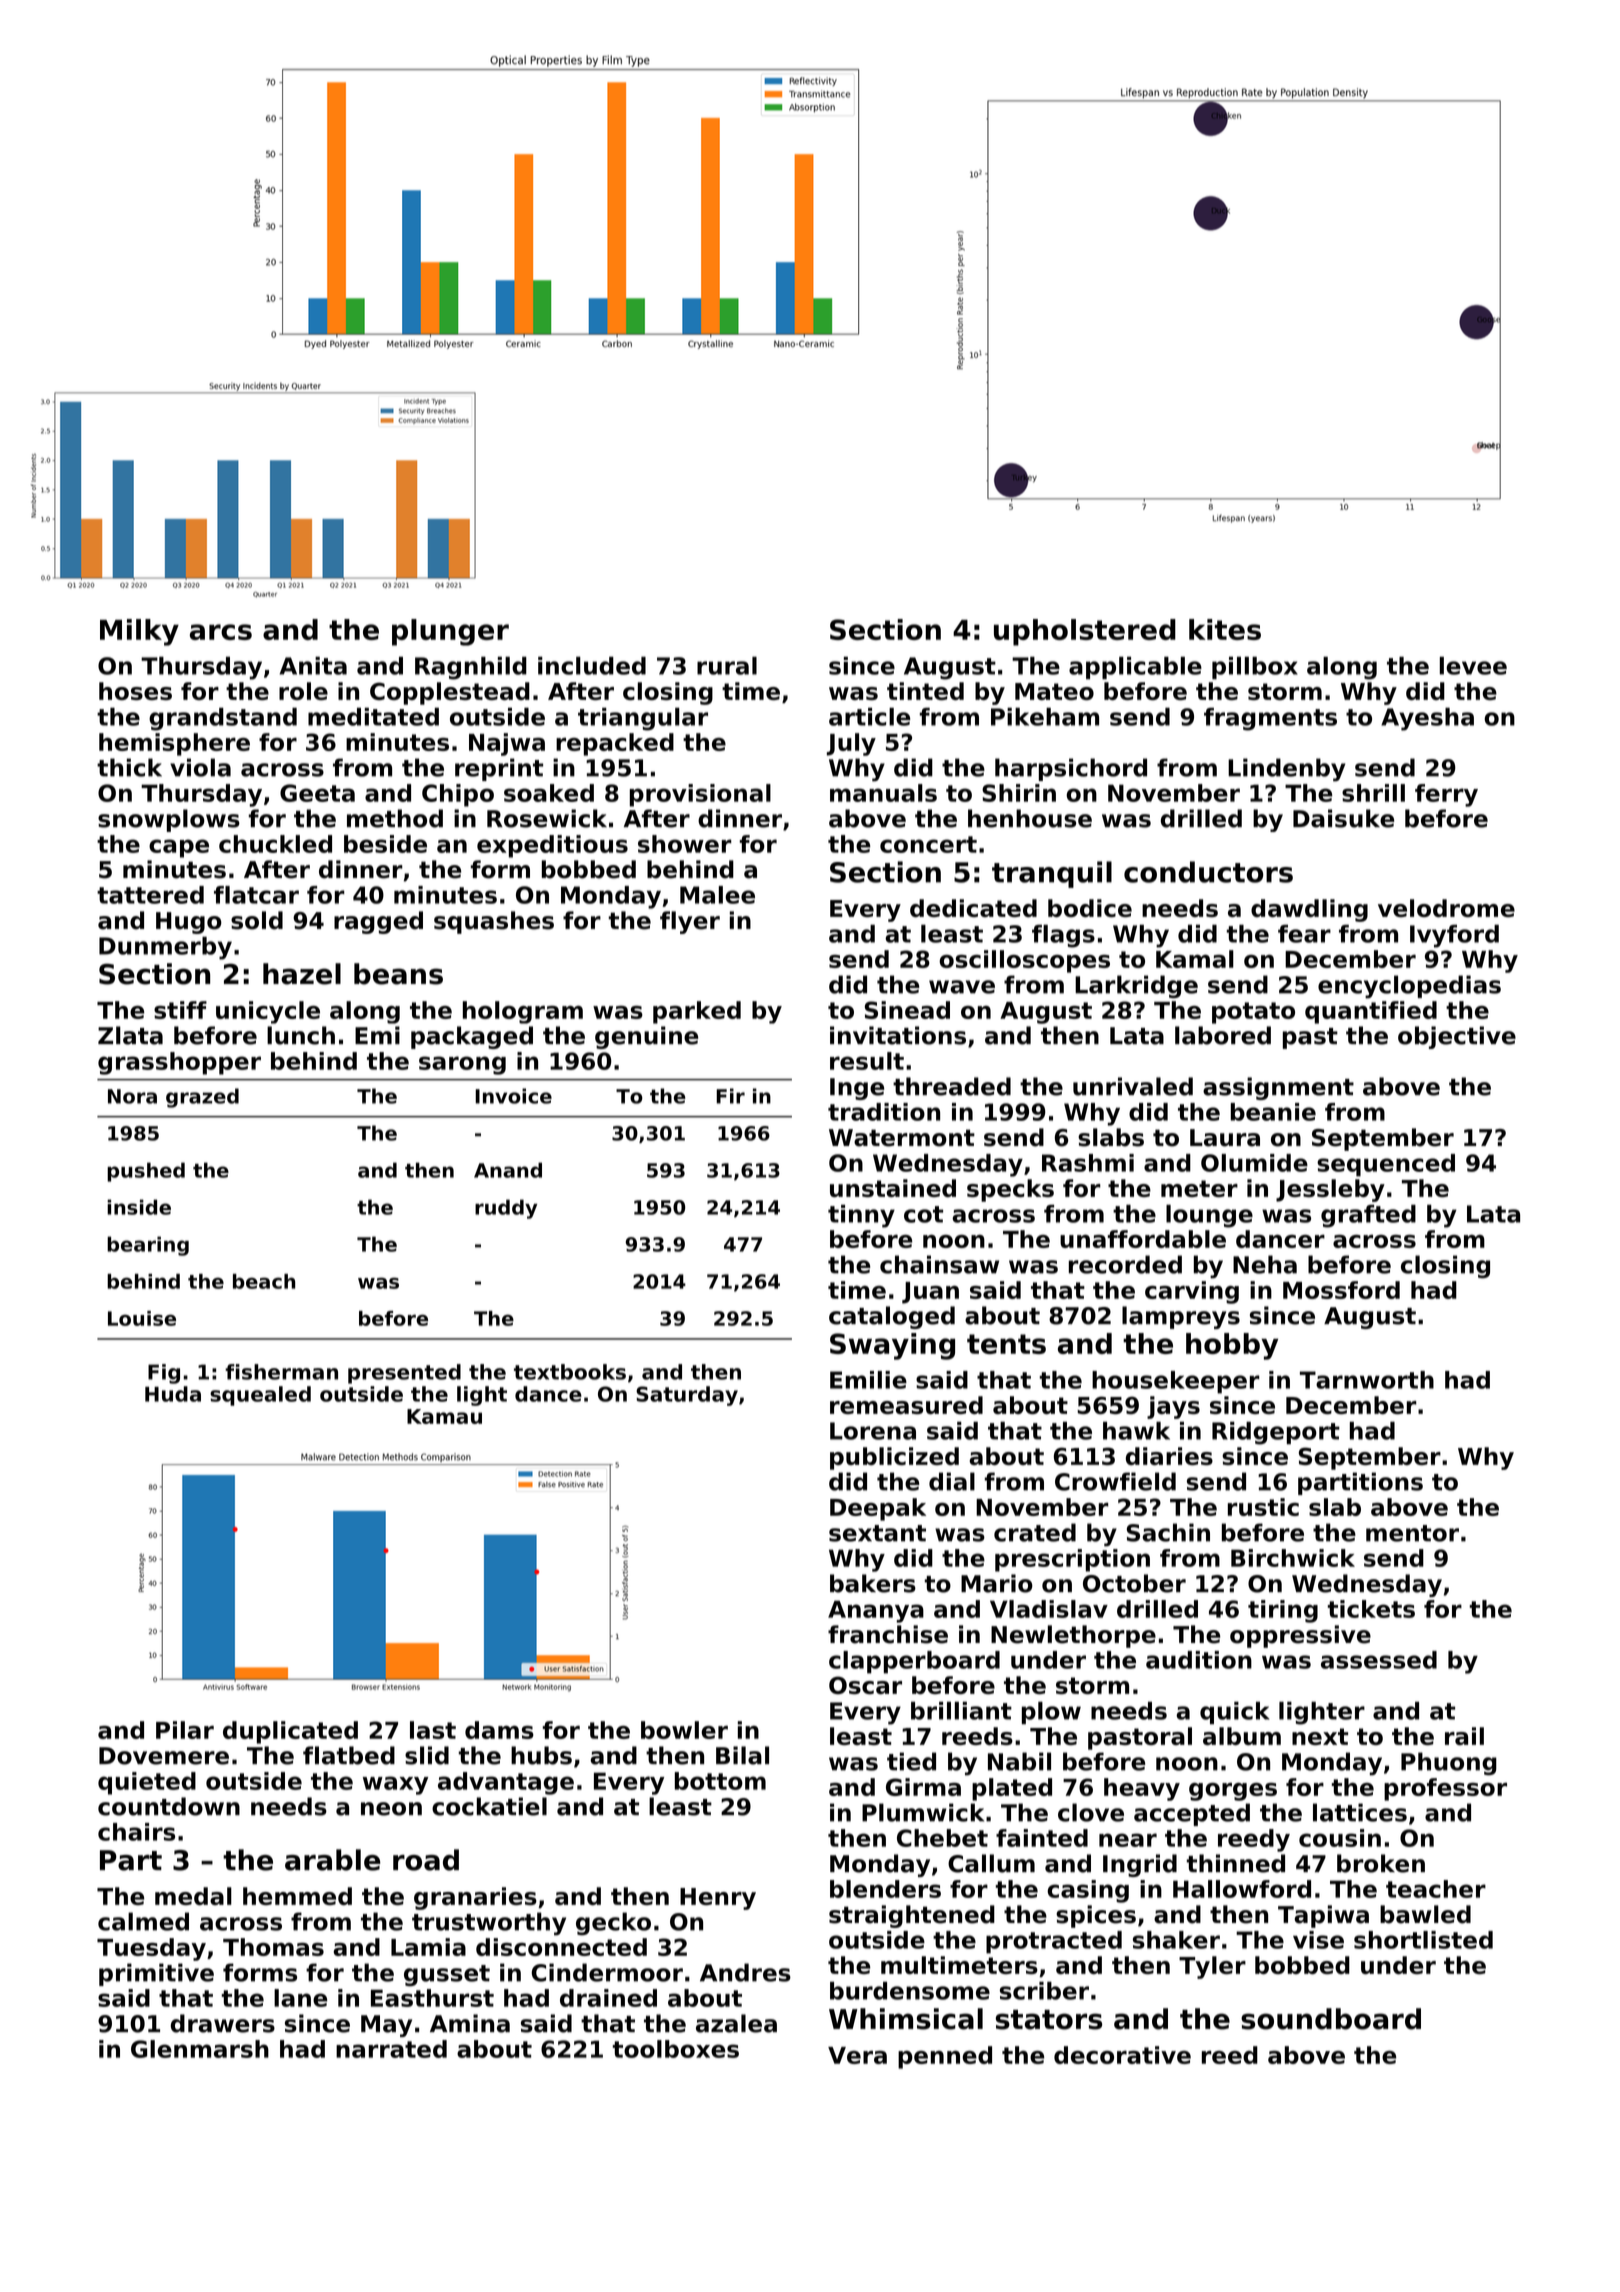  I want to click on cataloged, so click(892, 1317).
